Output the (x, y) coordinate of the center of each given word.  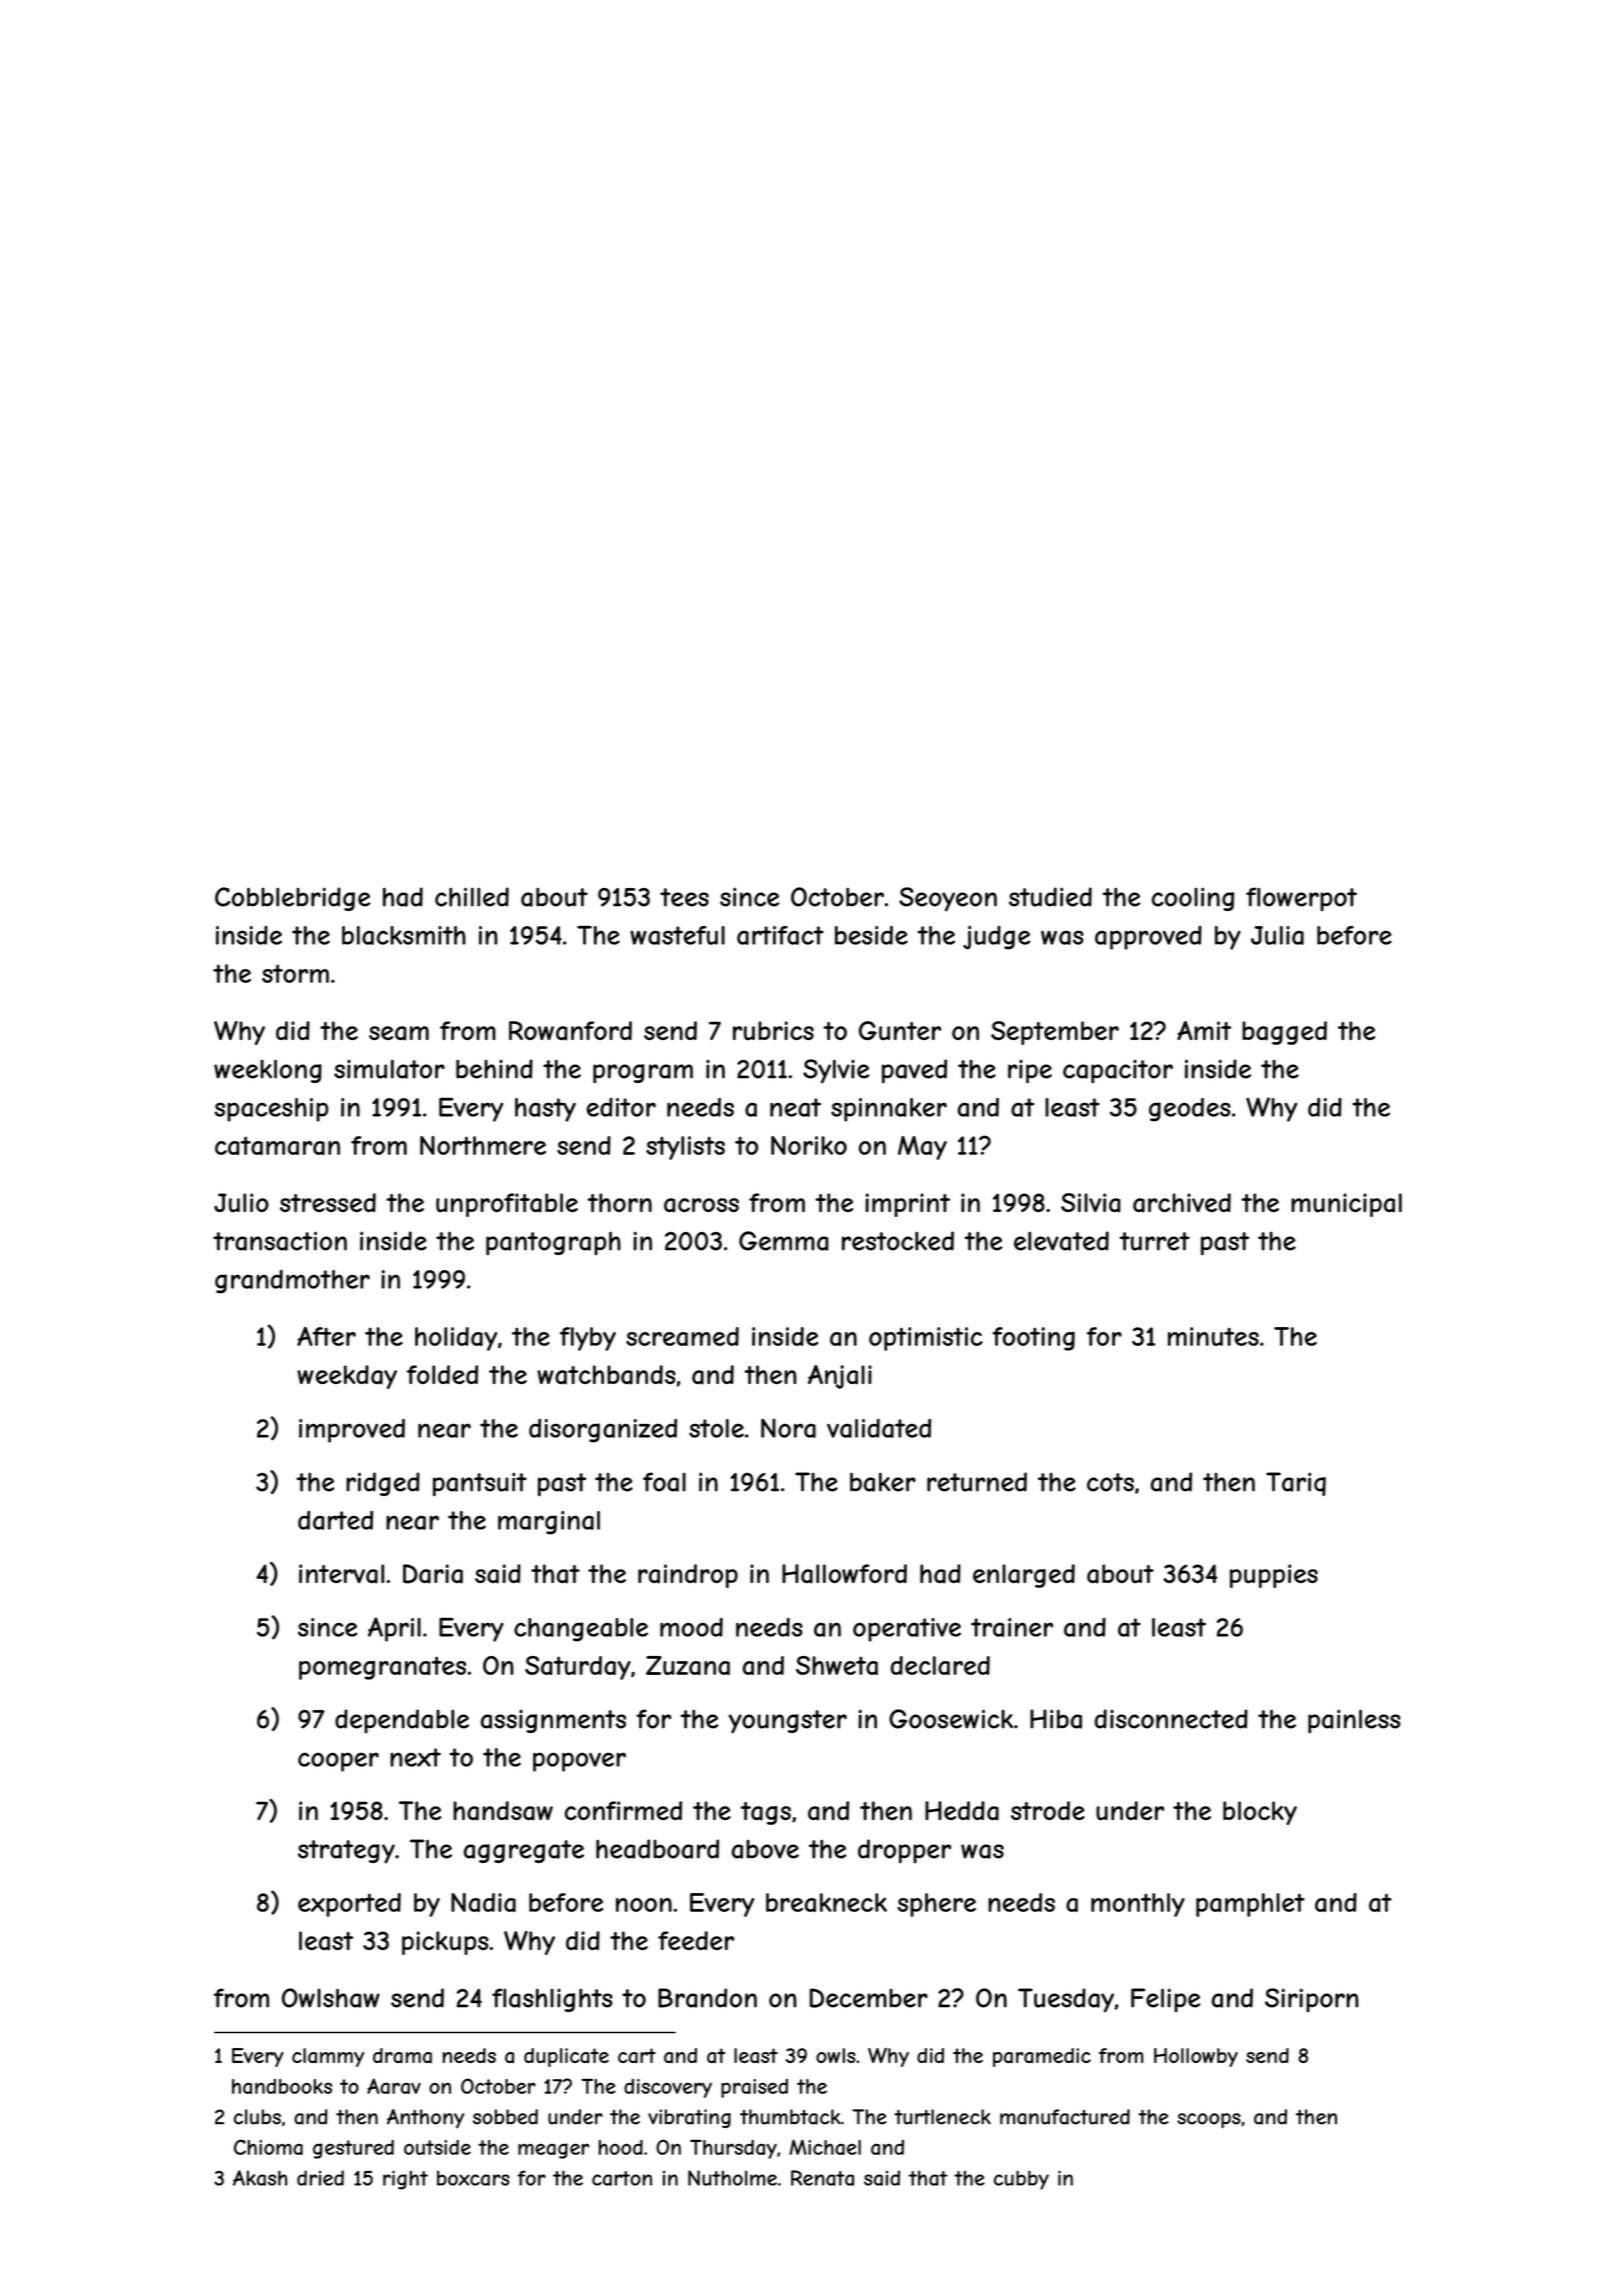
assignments (553, 1721)
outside (437, 2147)
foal (664, 1482)
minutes (1213, 1336)
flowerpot (1301, 899)
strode (1048, 1810)
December (869, 1998)
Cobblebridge (292, 899)
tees (684, 897)
